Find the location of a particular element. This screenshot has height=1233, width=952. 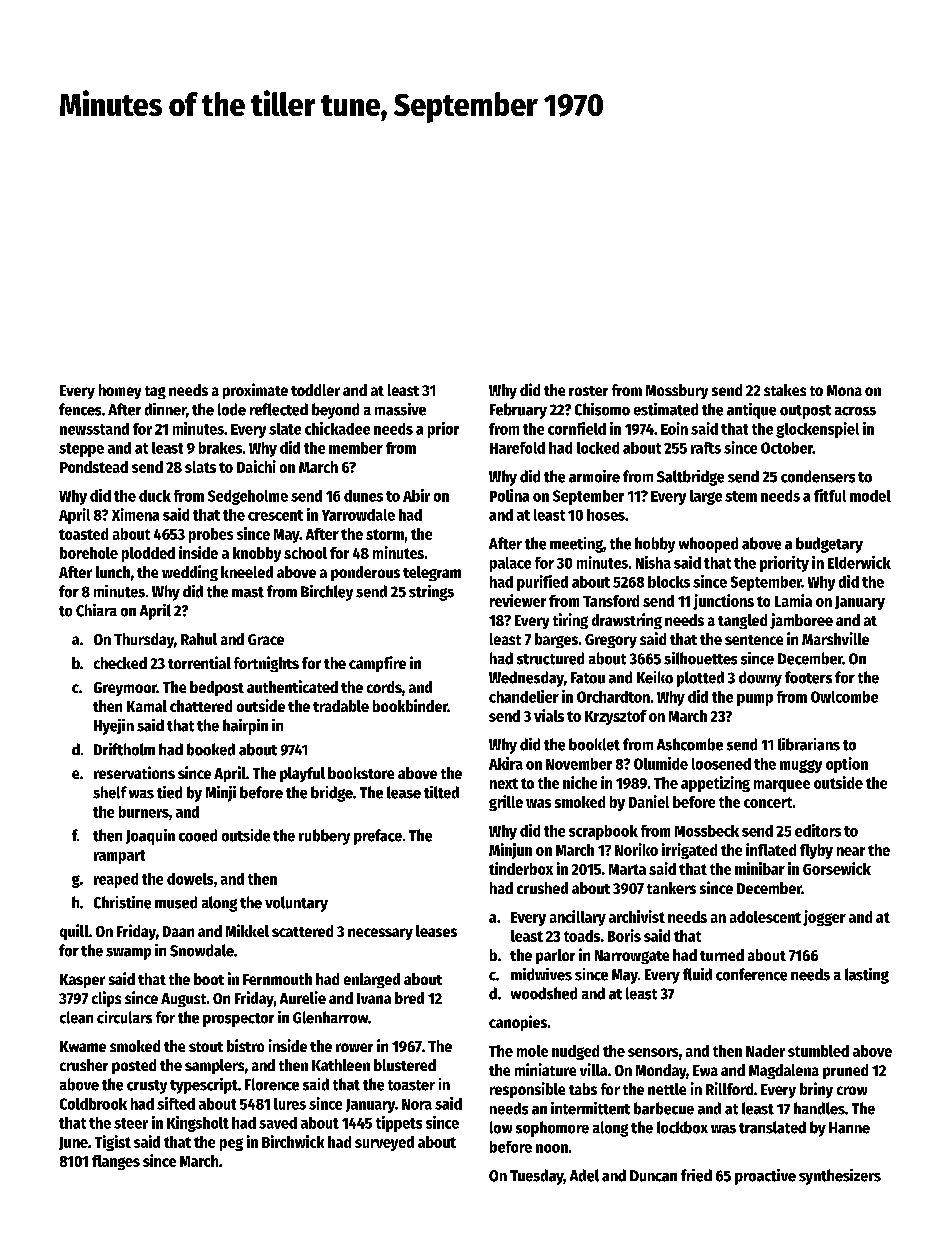

near is located at coordinates (851, 851).
